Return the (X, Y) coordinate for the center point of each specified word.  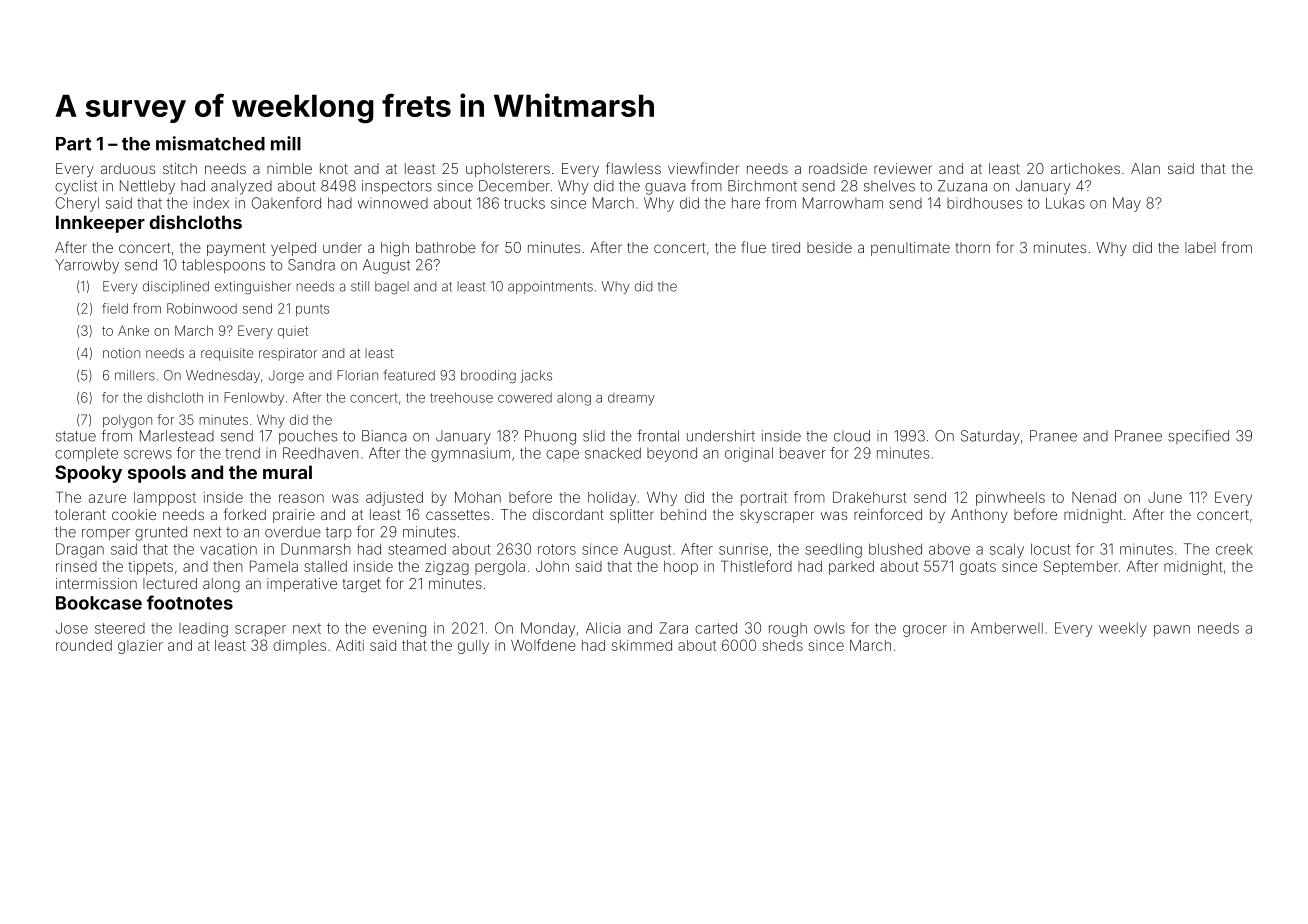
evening (399, 631)
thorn (973, 247)
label (1200, 247)
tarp (339, 533)
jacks (536, 376)
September (1080, 567)
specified (1198, 437)
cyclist (76, 187)
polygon (127, 421)
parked (851, 568)
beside (829, 247)
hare (746, 203)
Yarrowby (87, 266)
